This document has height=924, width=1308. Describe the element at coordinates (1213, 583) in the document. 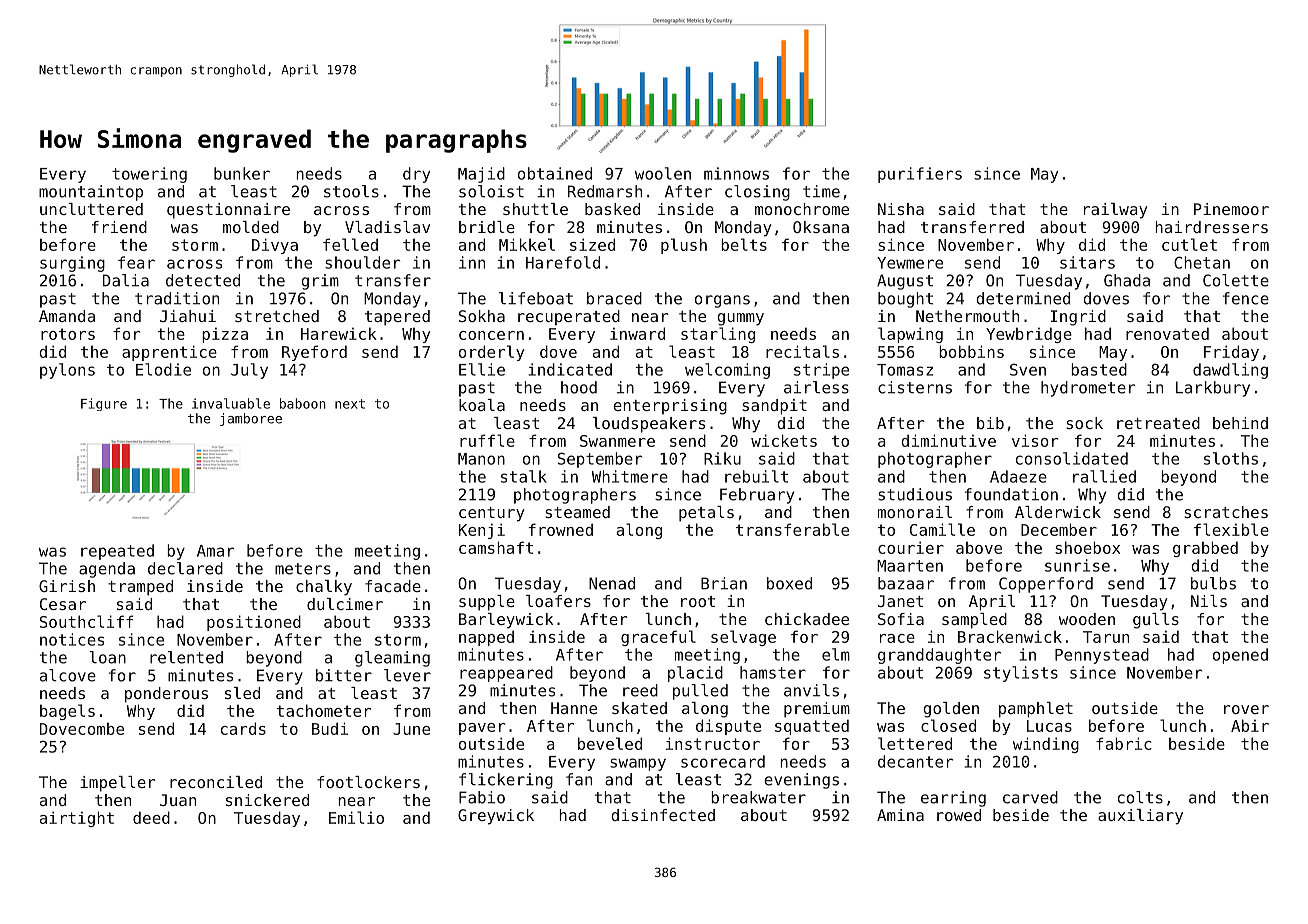

I see `bulbs` at that location.
